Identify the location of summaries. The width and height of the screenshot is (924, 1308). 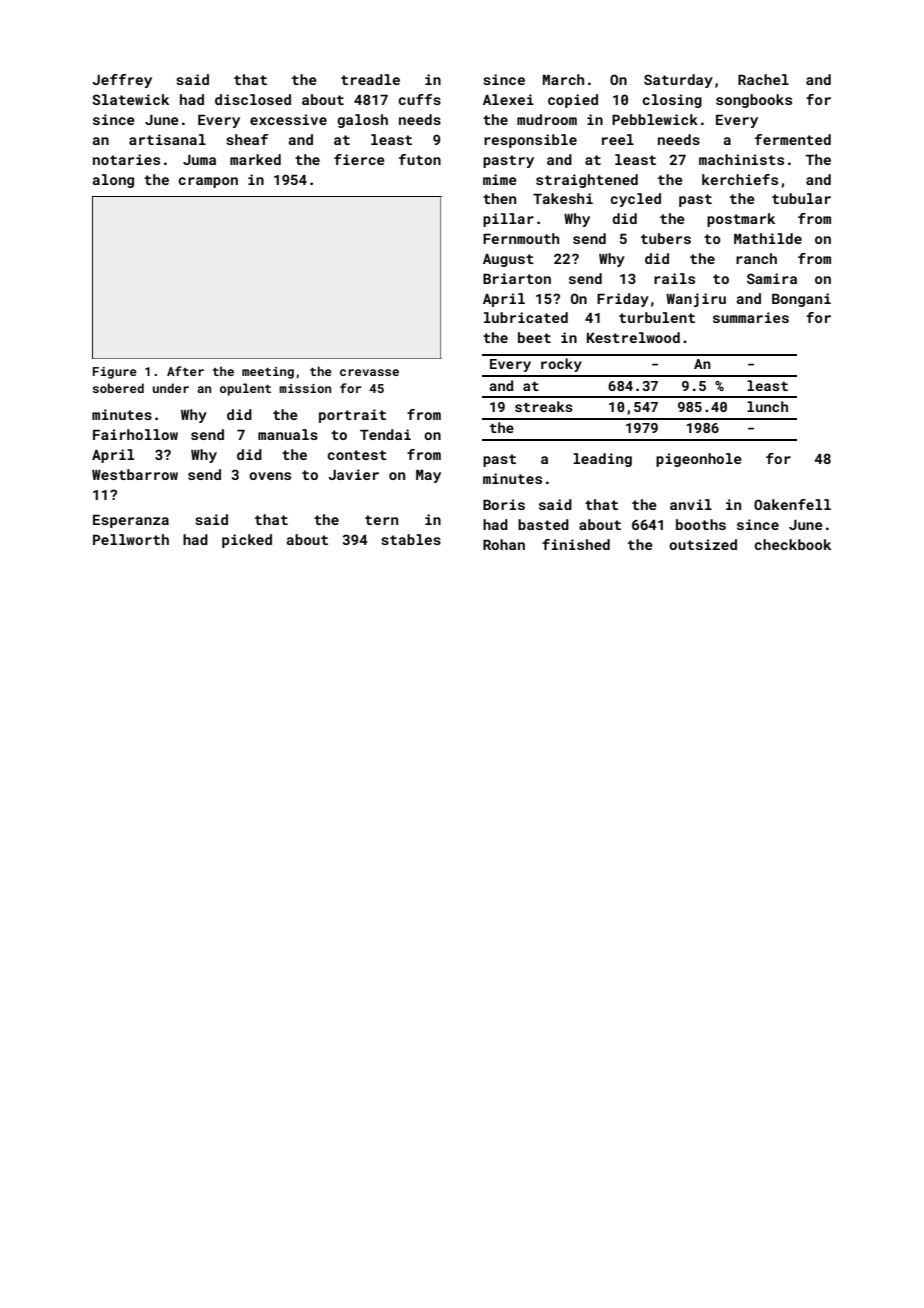
(751, 317).
